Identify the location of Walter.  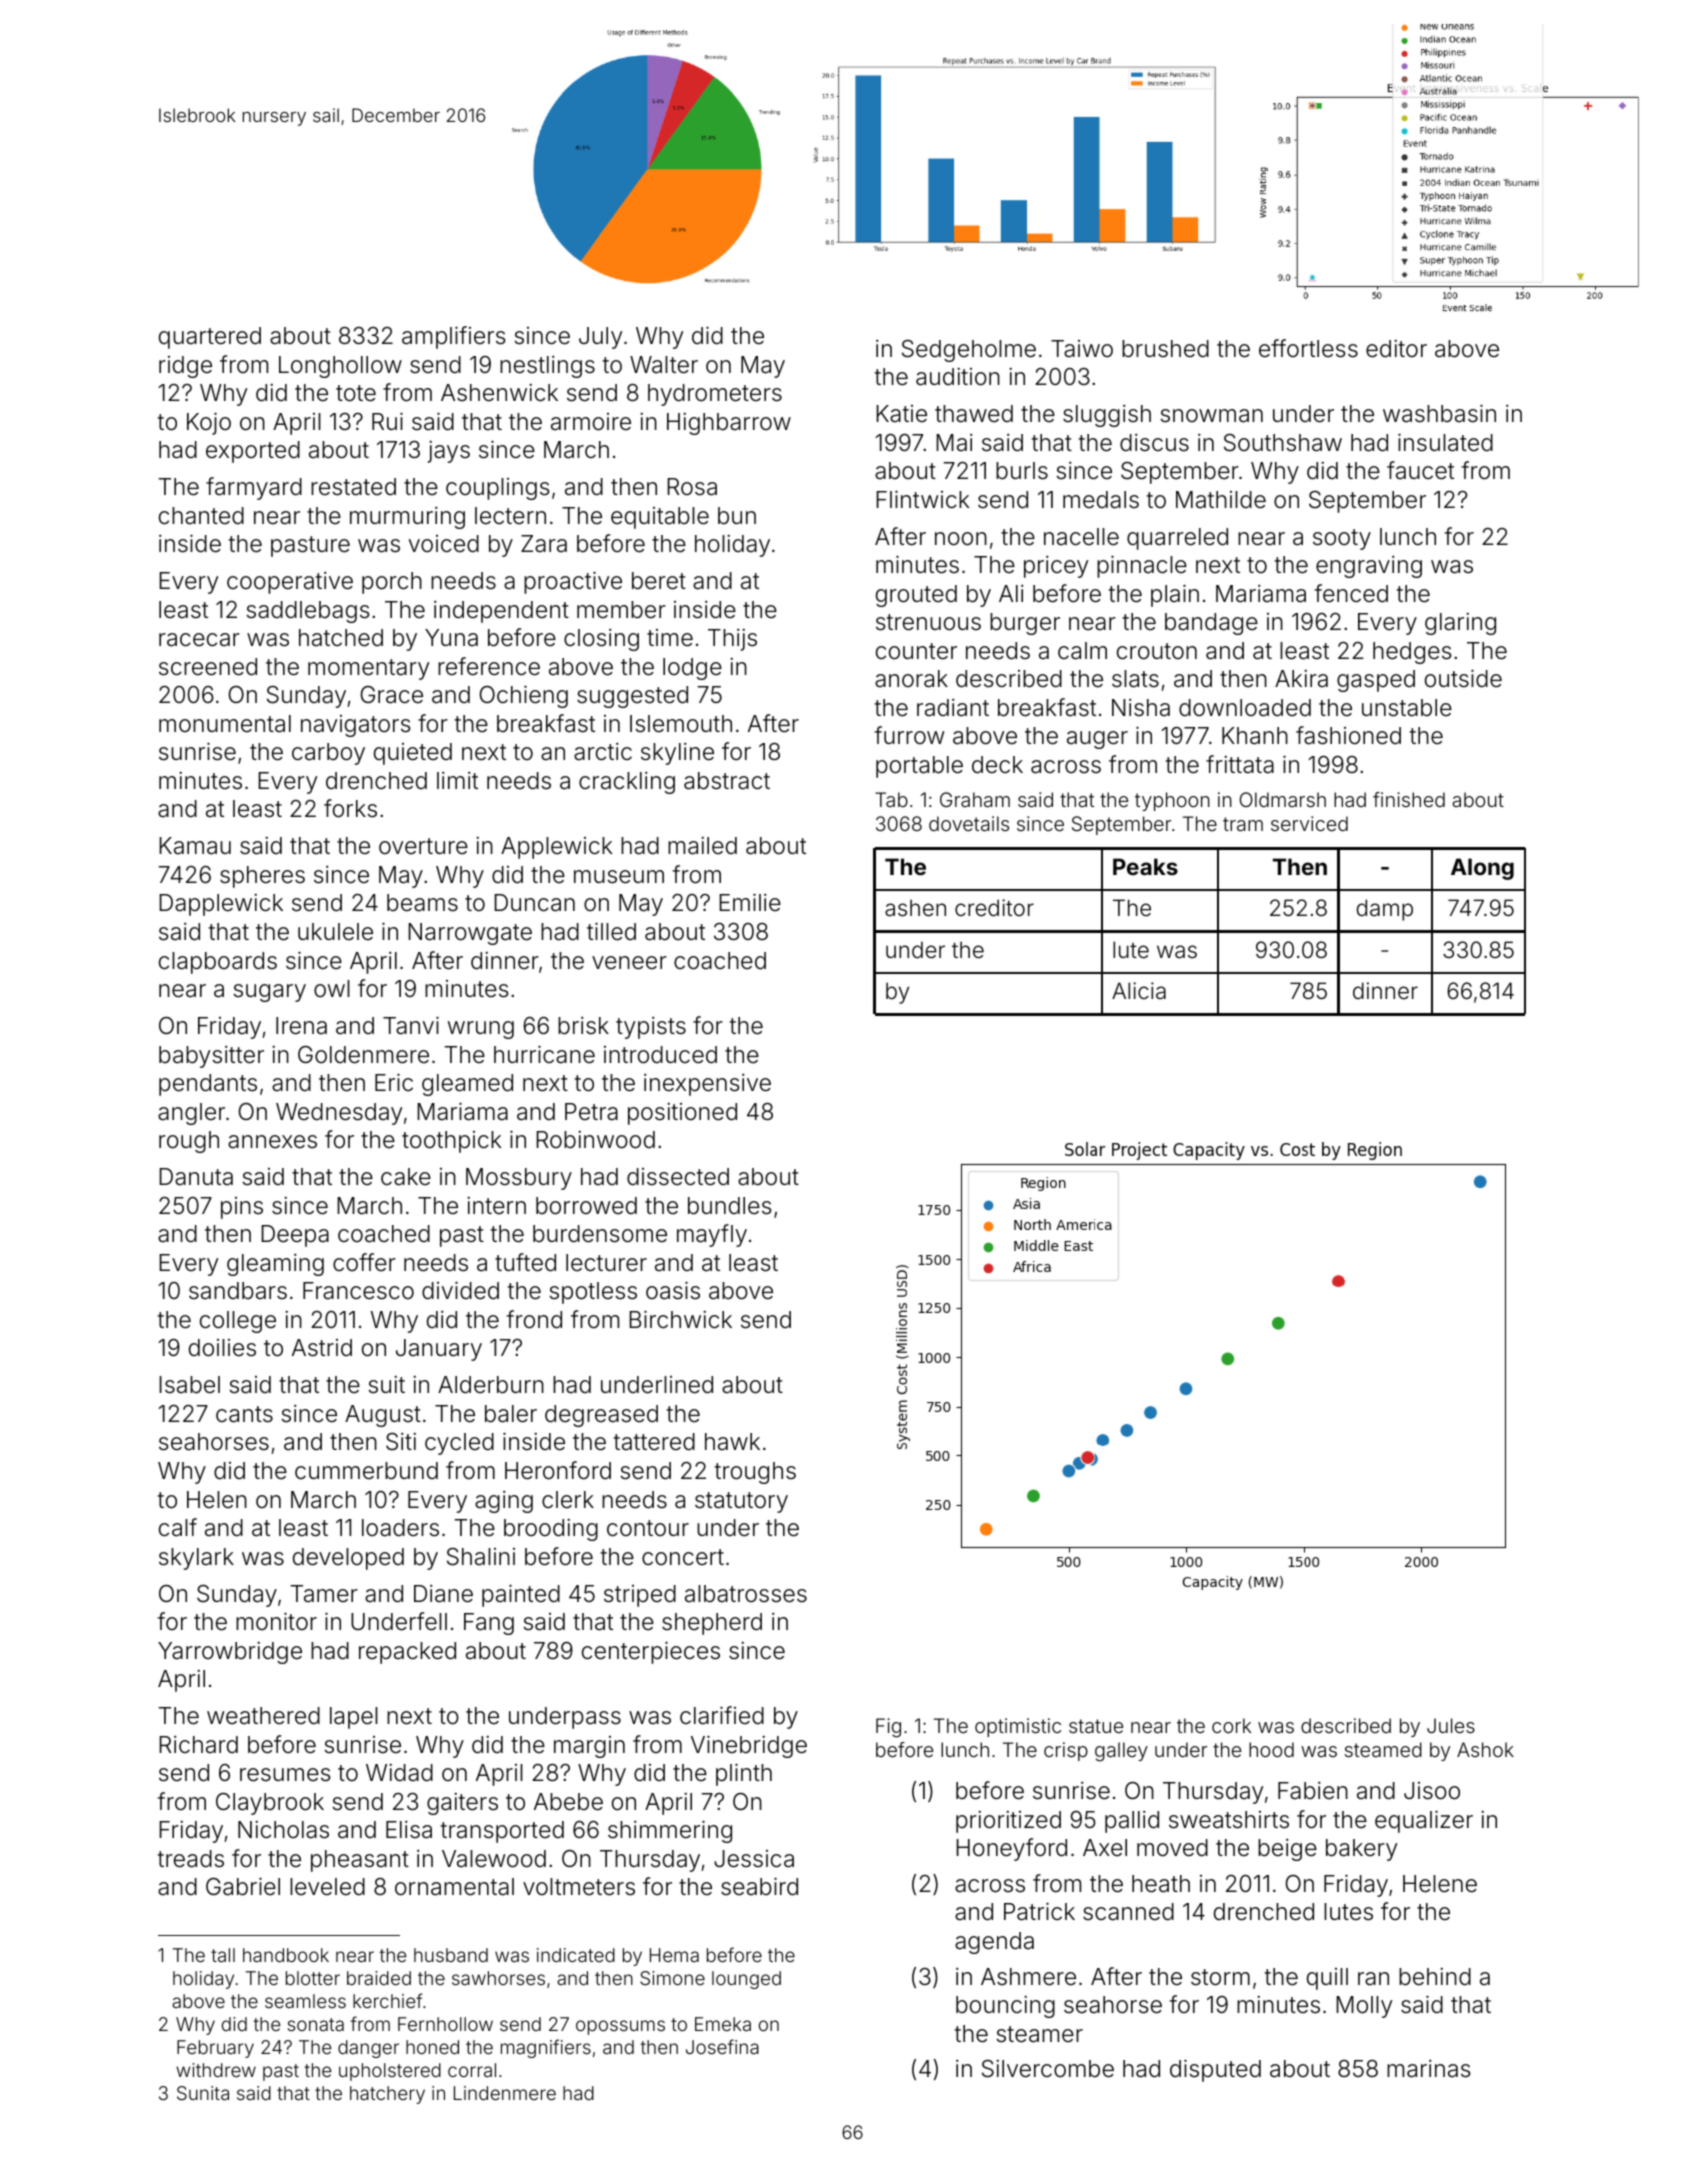
(664, 365).
